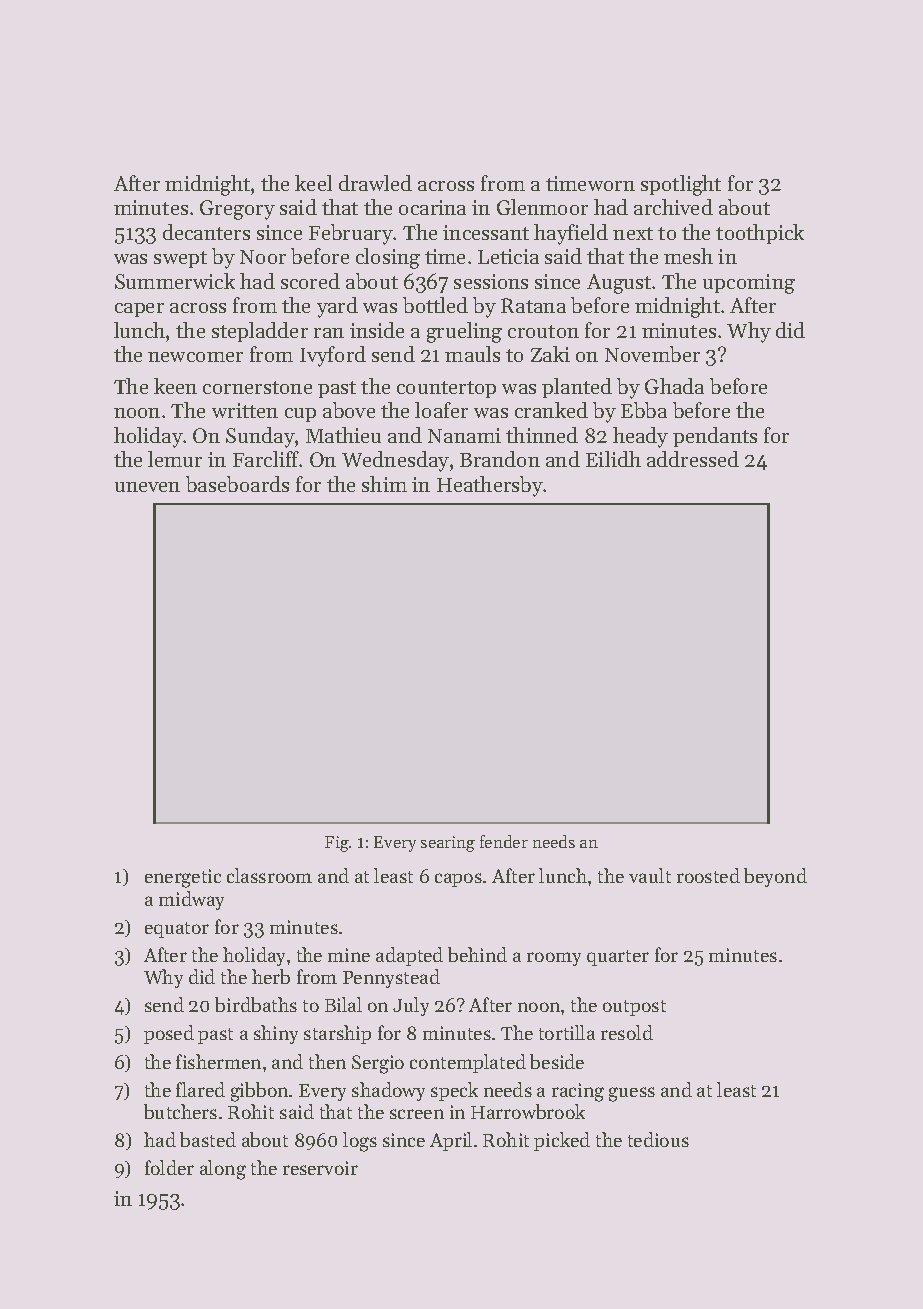 Image resolution: width=923 pixels, height=1309 pixels. What do you see at coordinates (191, 900) in the image?
I see `midway` at bounding box center [191, 900].
